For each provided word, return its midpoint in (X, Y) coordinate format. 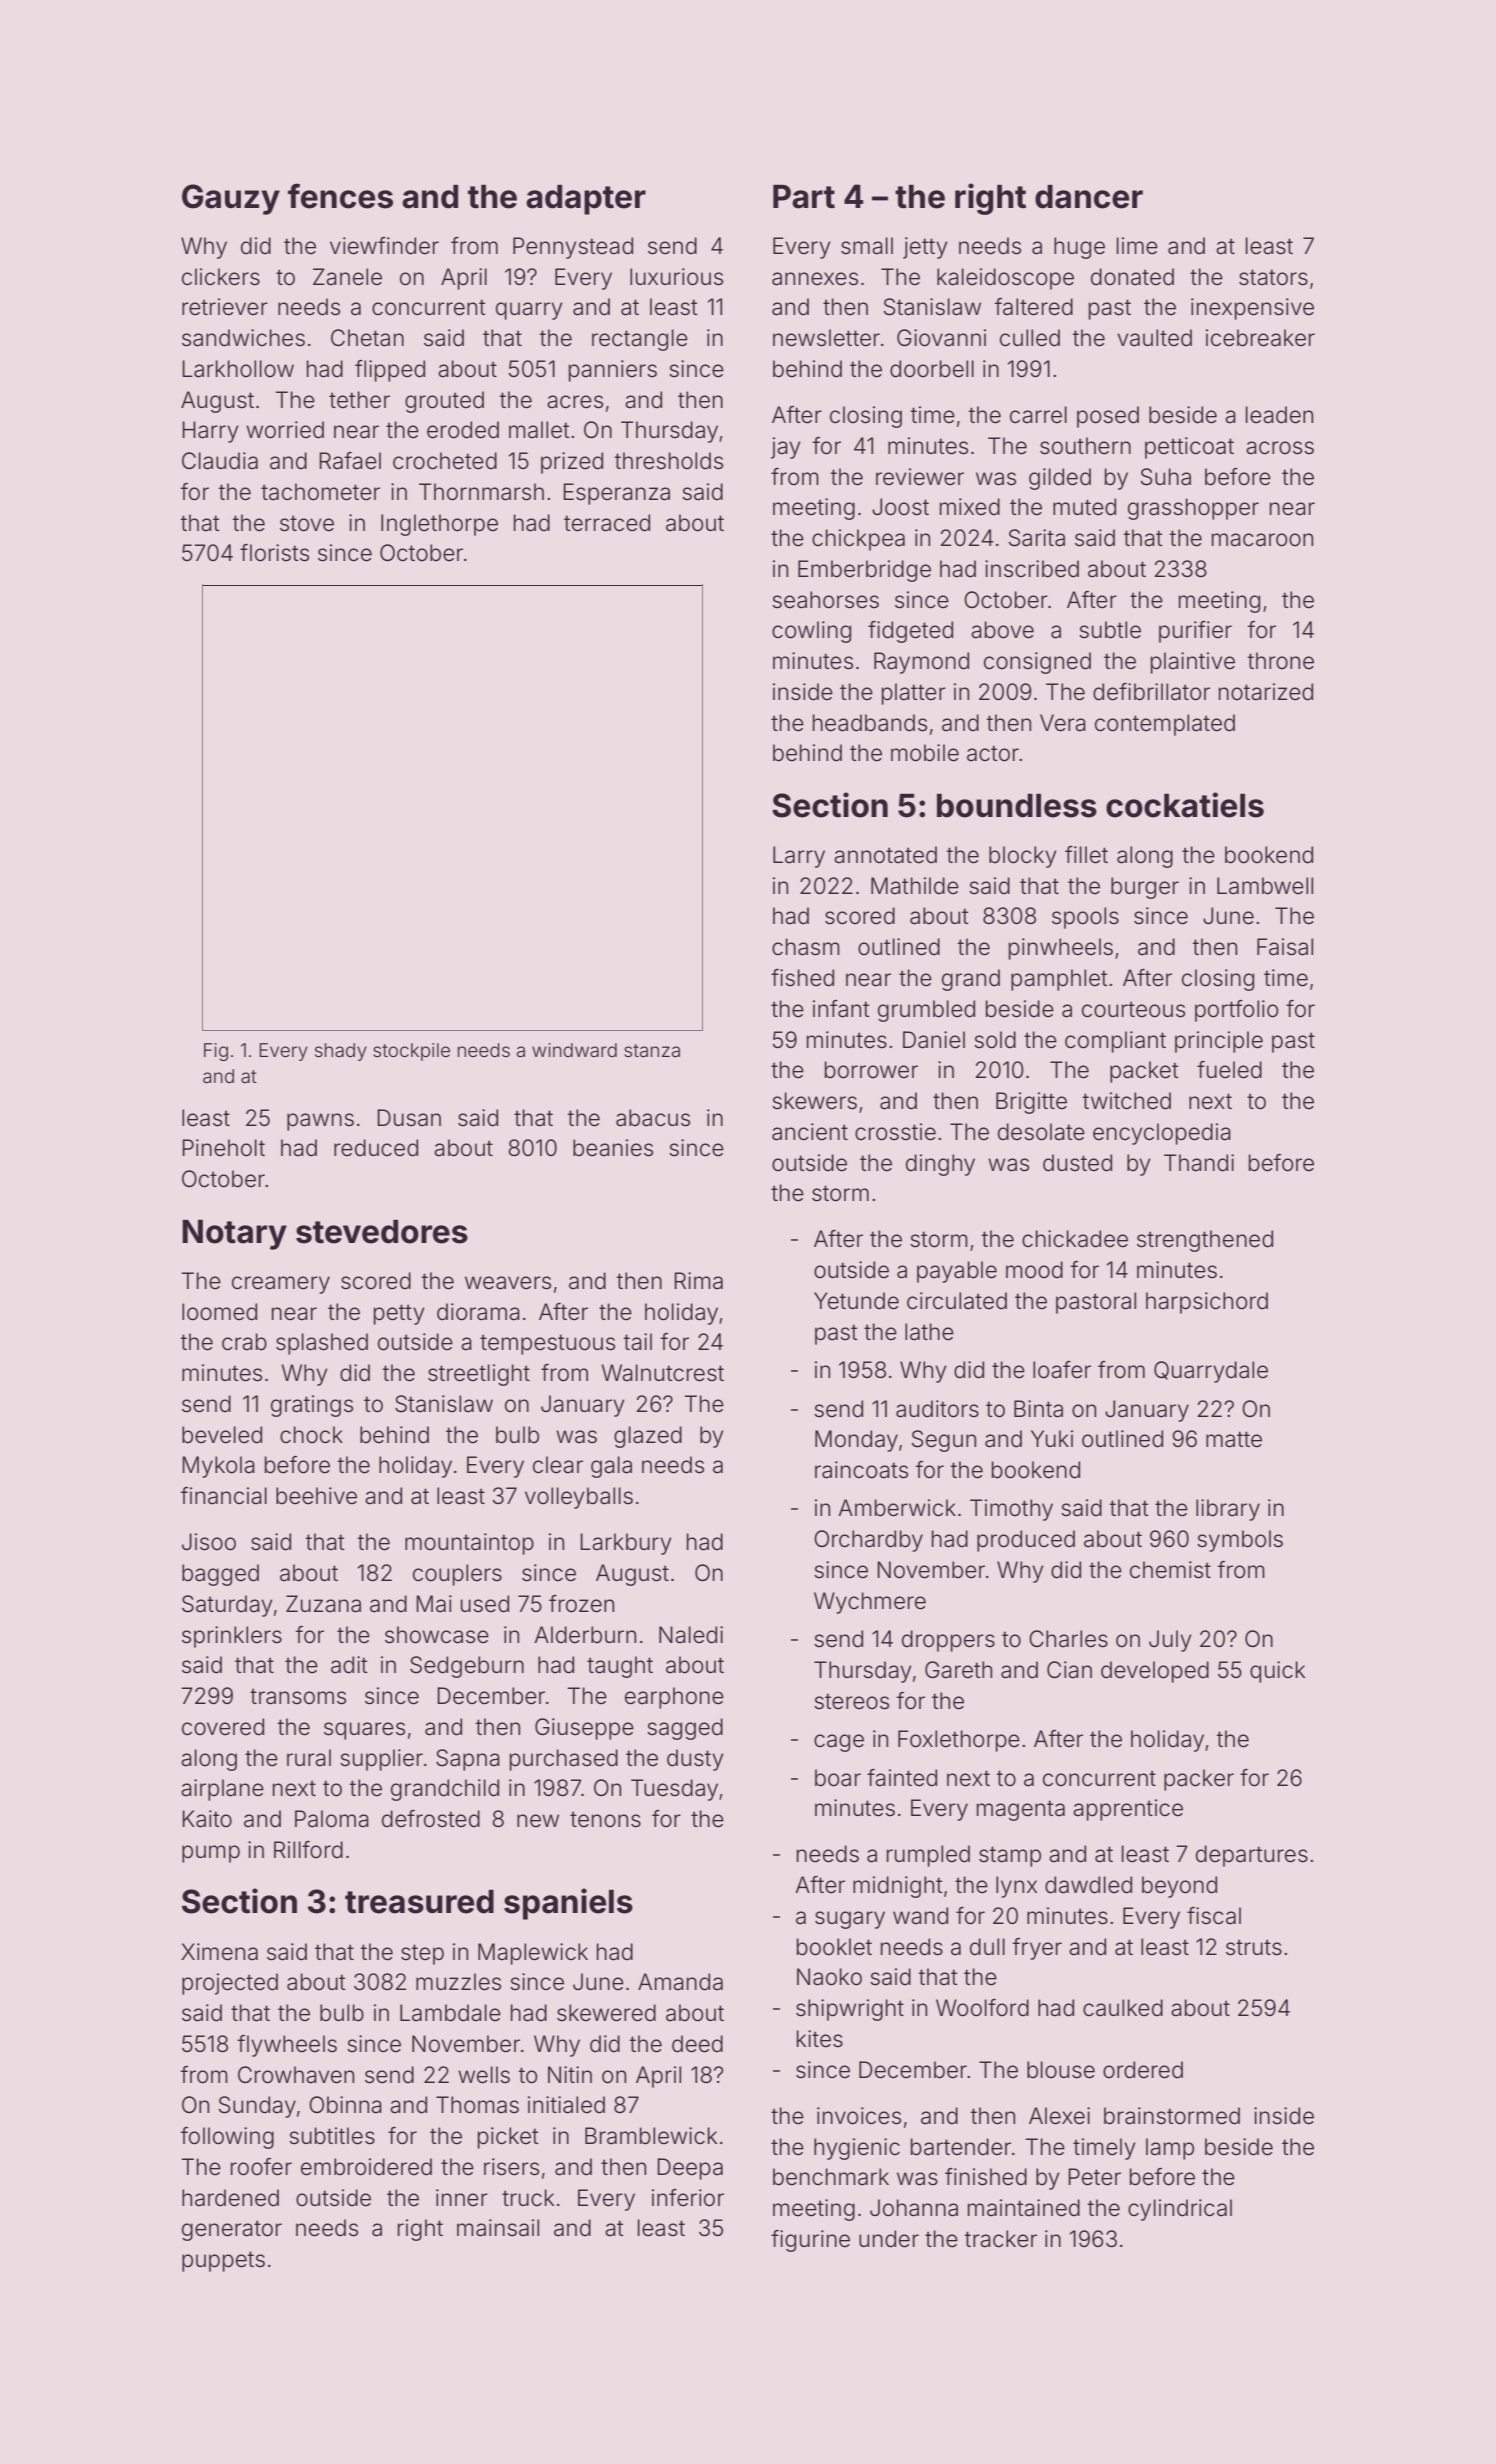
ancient (810, 1132)
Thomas (477, 2105)
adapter (586, 200)
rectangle (640, 340)
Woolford (982, 2008)
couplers (457, 1575)
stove (307, 524)
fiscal (1214, 1916)
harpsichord (1207, 1303)
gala (611, 1467)
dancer (1089, 197)
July (1170, 1641)
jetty (925, 248)
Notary (234, 1235)
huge (1079, 248)
